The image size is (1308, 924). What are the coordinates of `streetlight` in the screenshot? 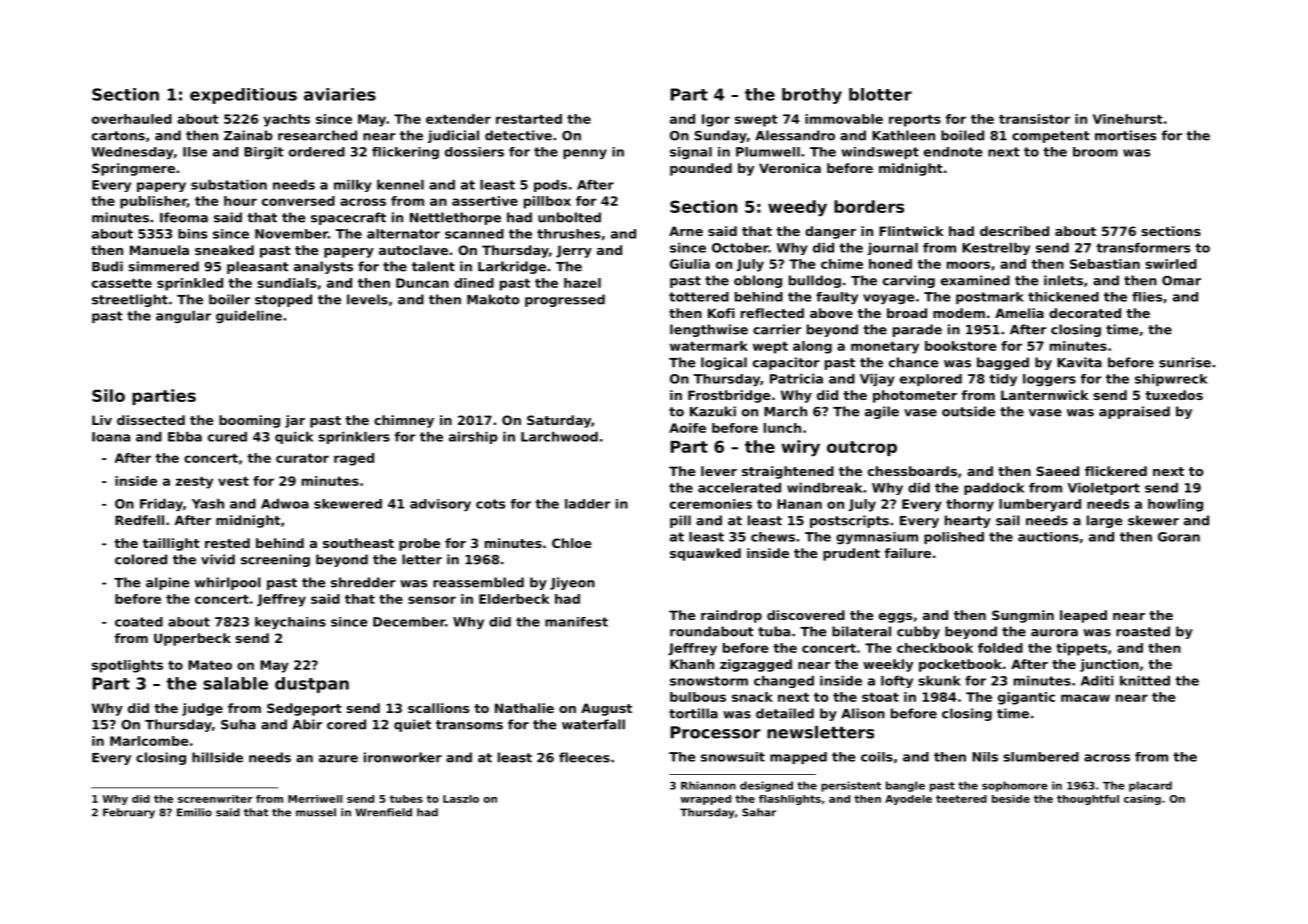 It's located at (130, 300).
